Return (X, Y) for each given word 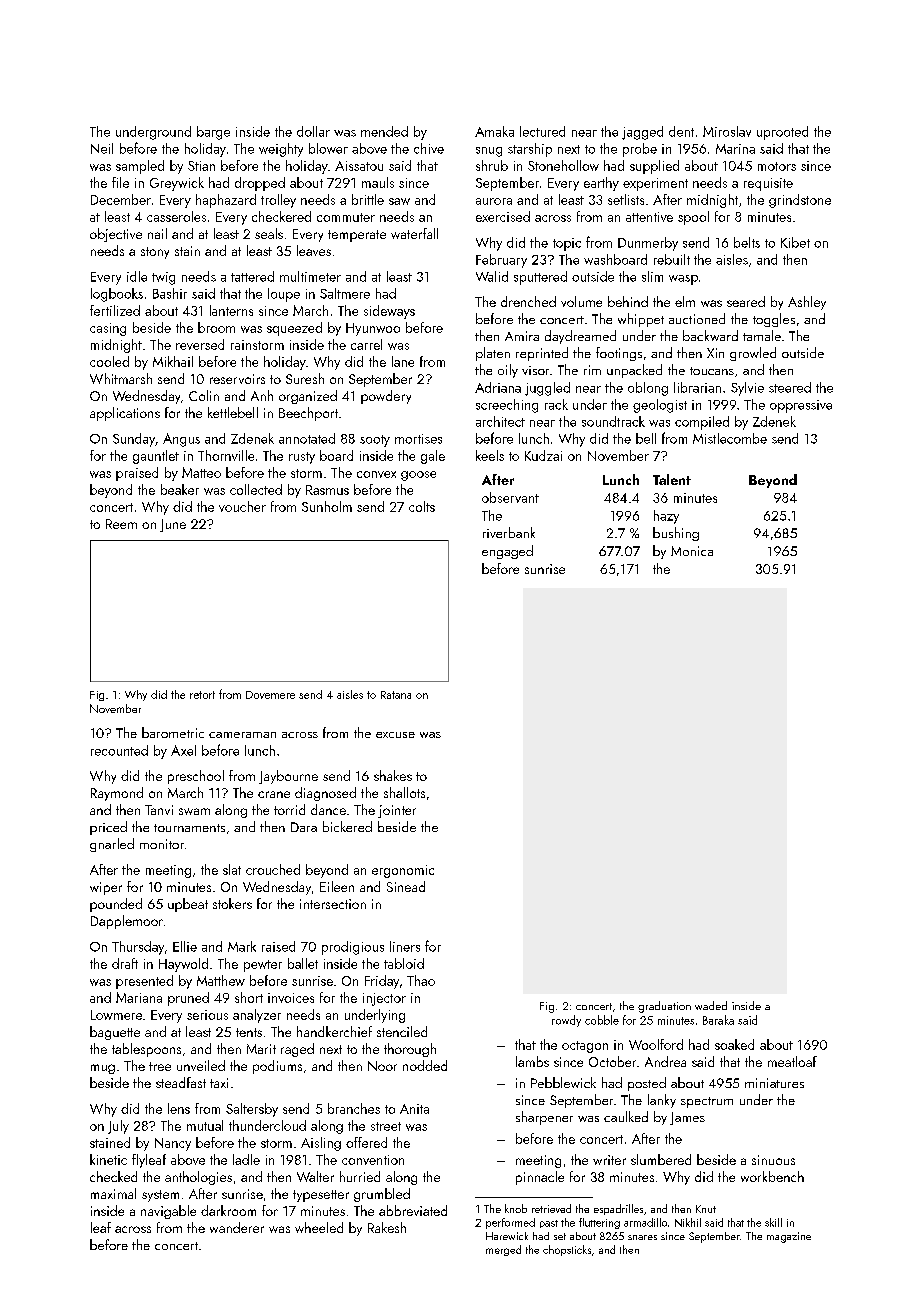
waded (711, 1005)
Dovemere (270, 695)
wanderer (237, 1227)
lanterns (231, 310)
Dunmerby (648, 244)
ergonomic (403, 871)
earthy (601, 184)
